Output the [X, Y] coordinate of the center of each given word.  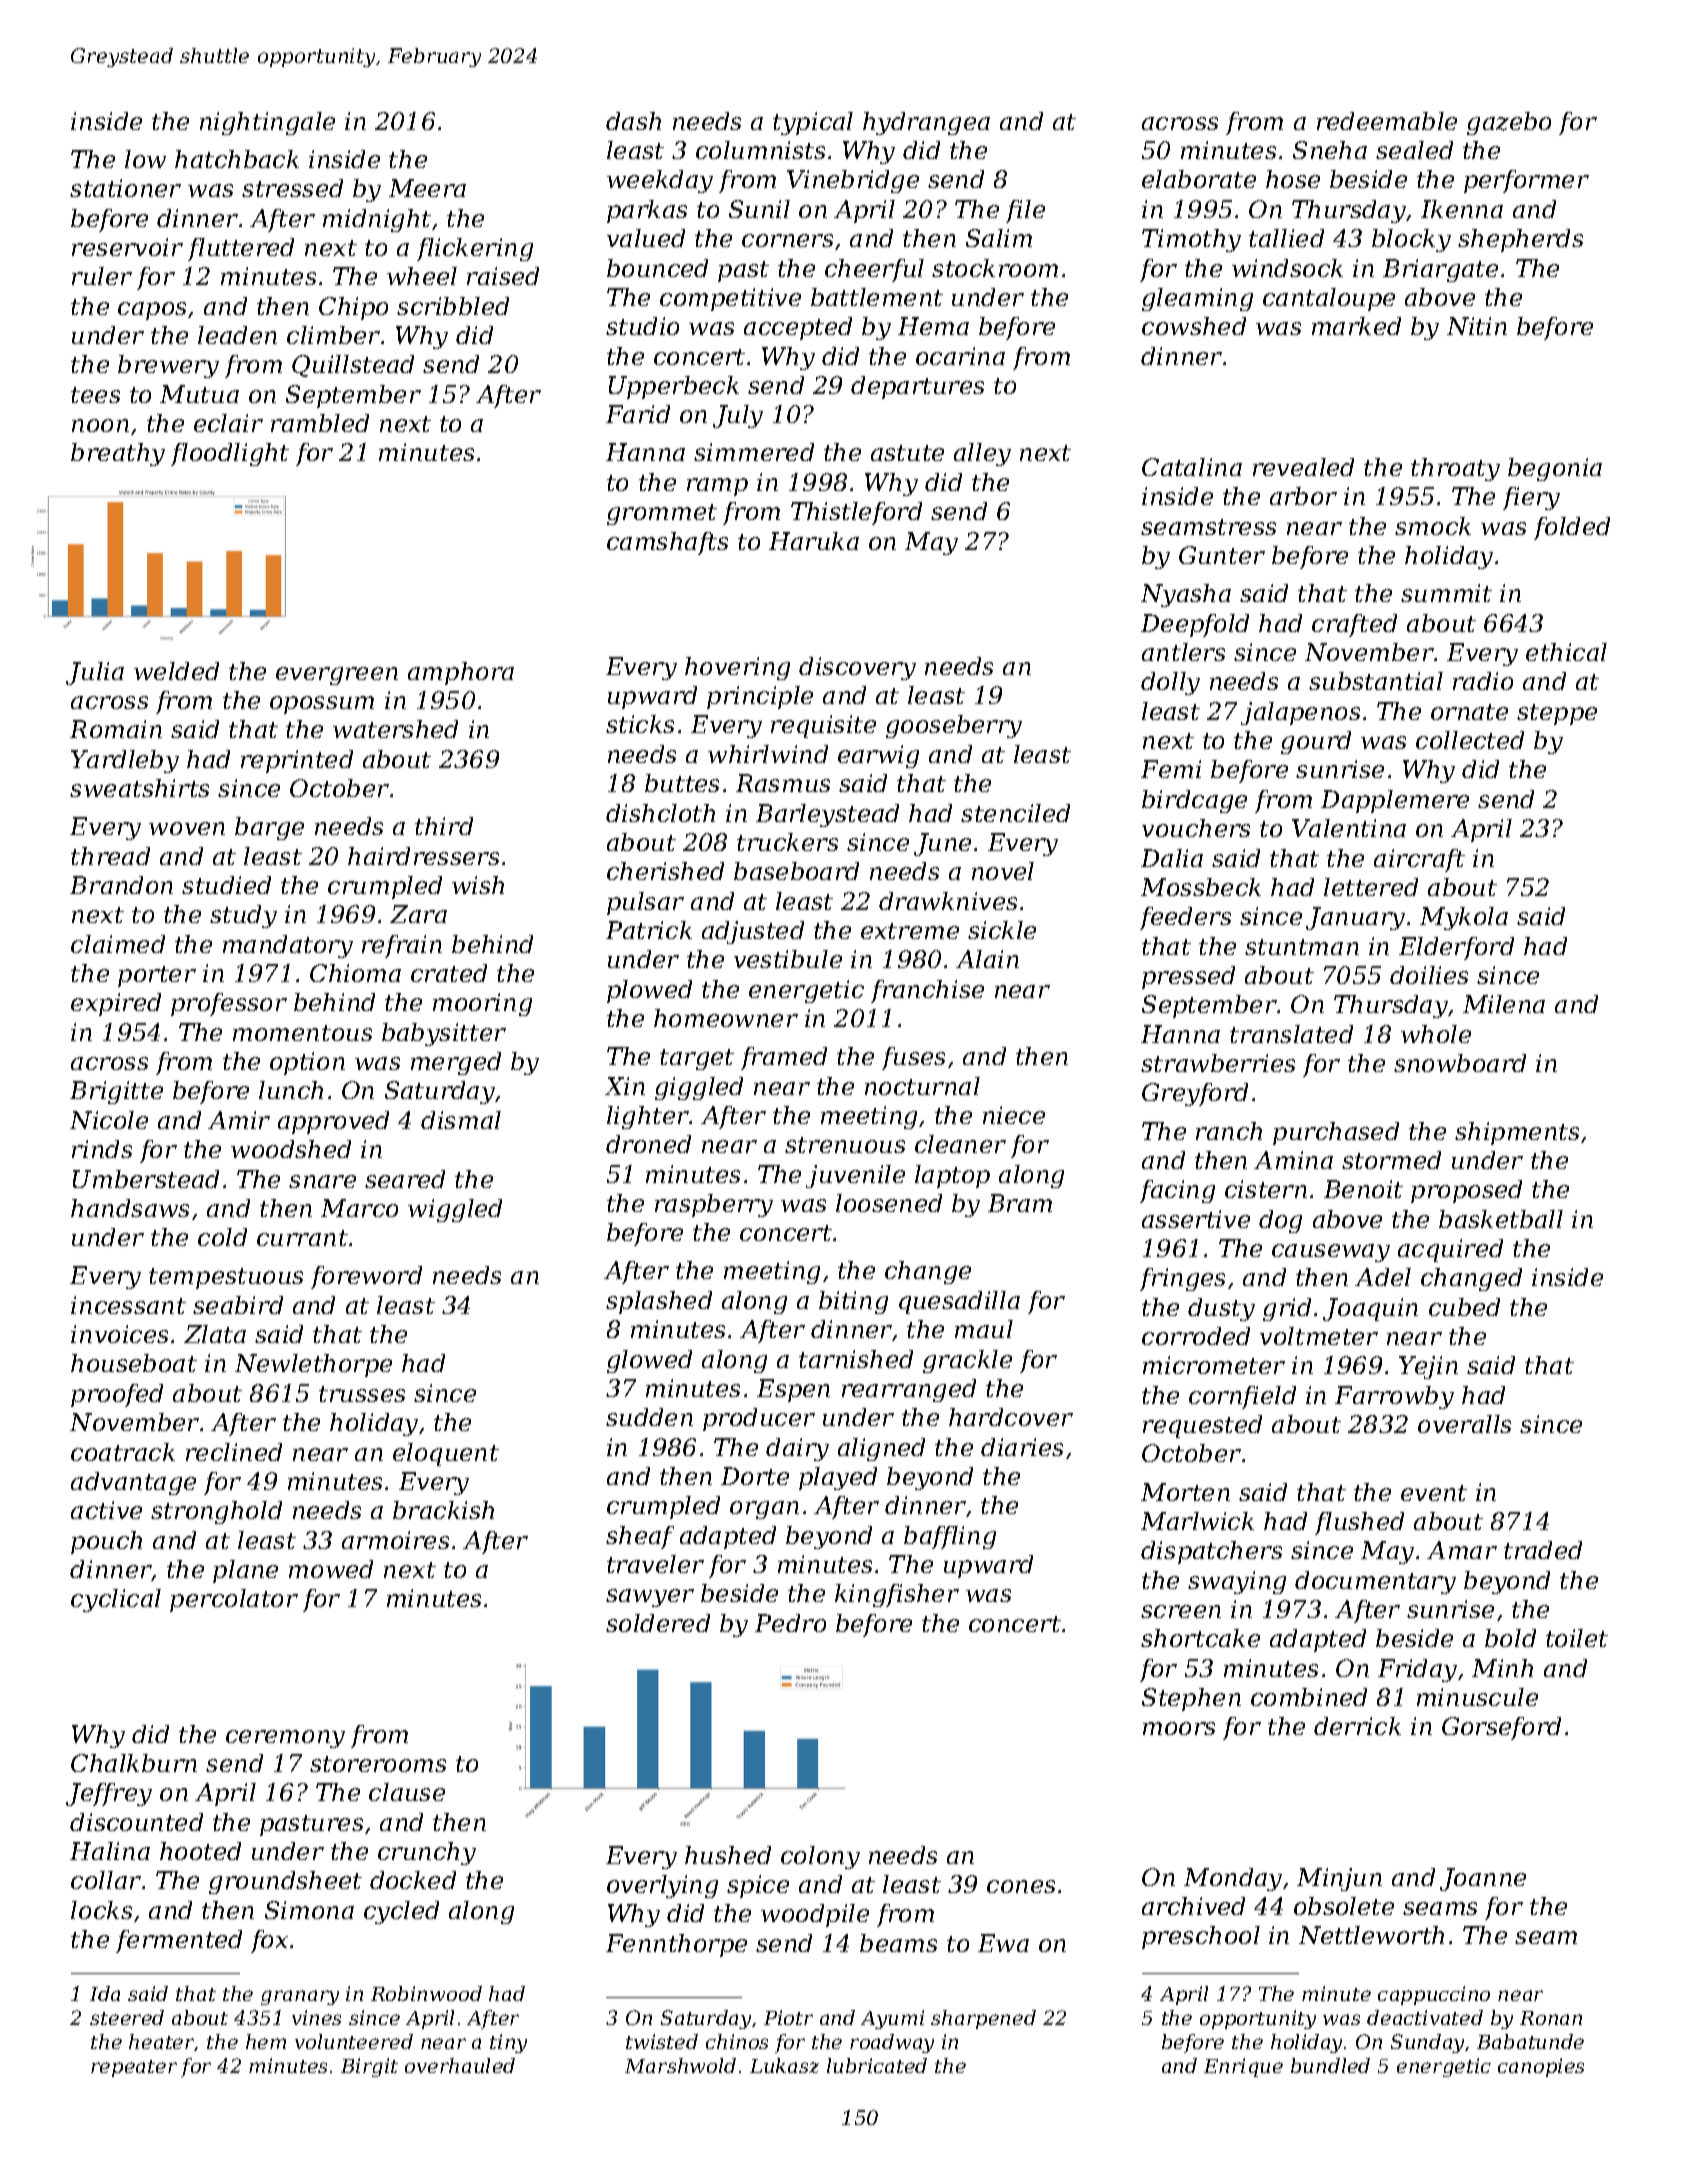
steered [127, 2017]
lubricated [877, 2065]
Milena [1504, 1004]
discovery [857, 668]
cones [1021, 1886]
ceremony [285, 1739]
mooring [482, 1004]
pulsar [645, 903]
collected [1470, 740]
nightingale [267, 123]
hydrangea [926, 123]
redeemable [1387, 121]
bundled [1330, 2065]
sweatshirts [139, 788]
